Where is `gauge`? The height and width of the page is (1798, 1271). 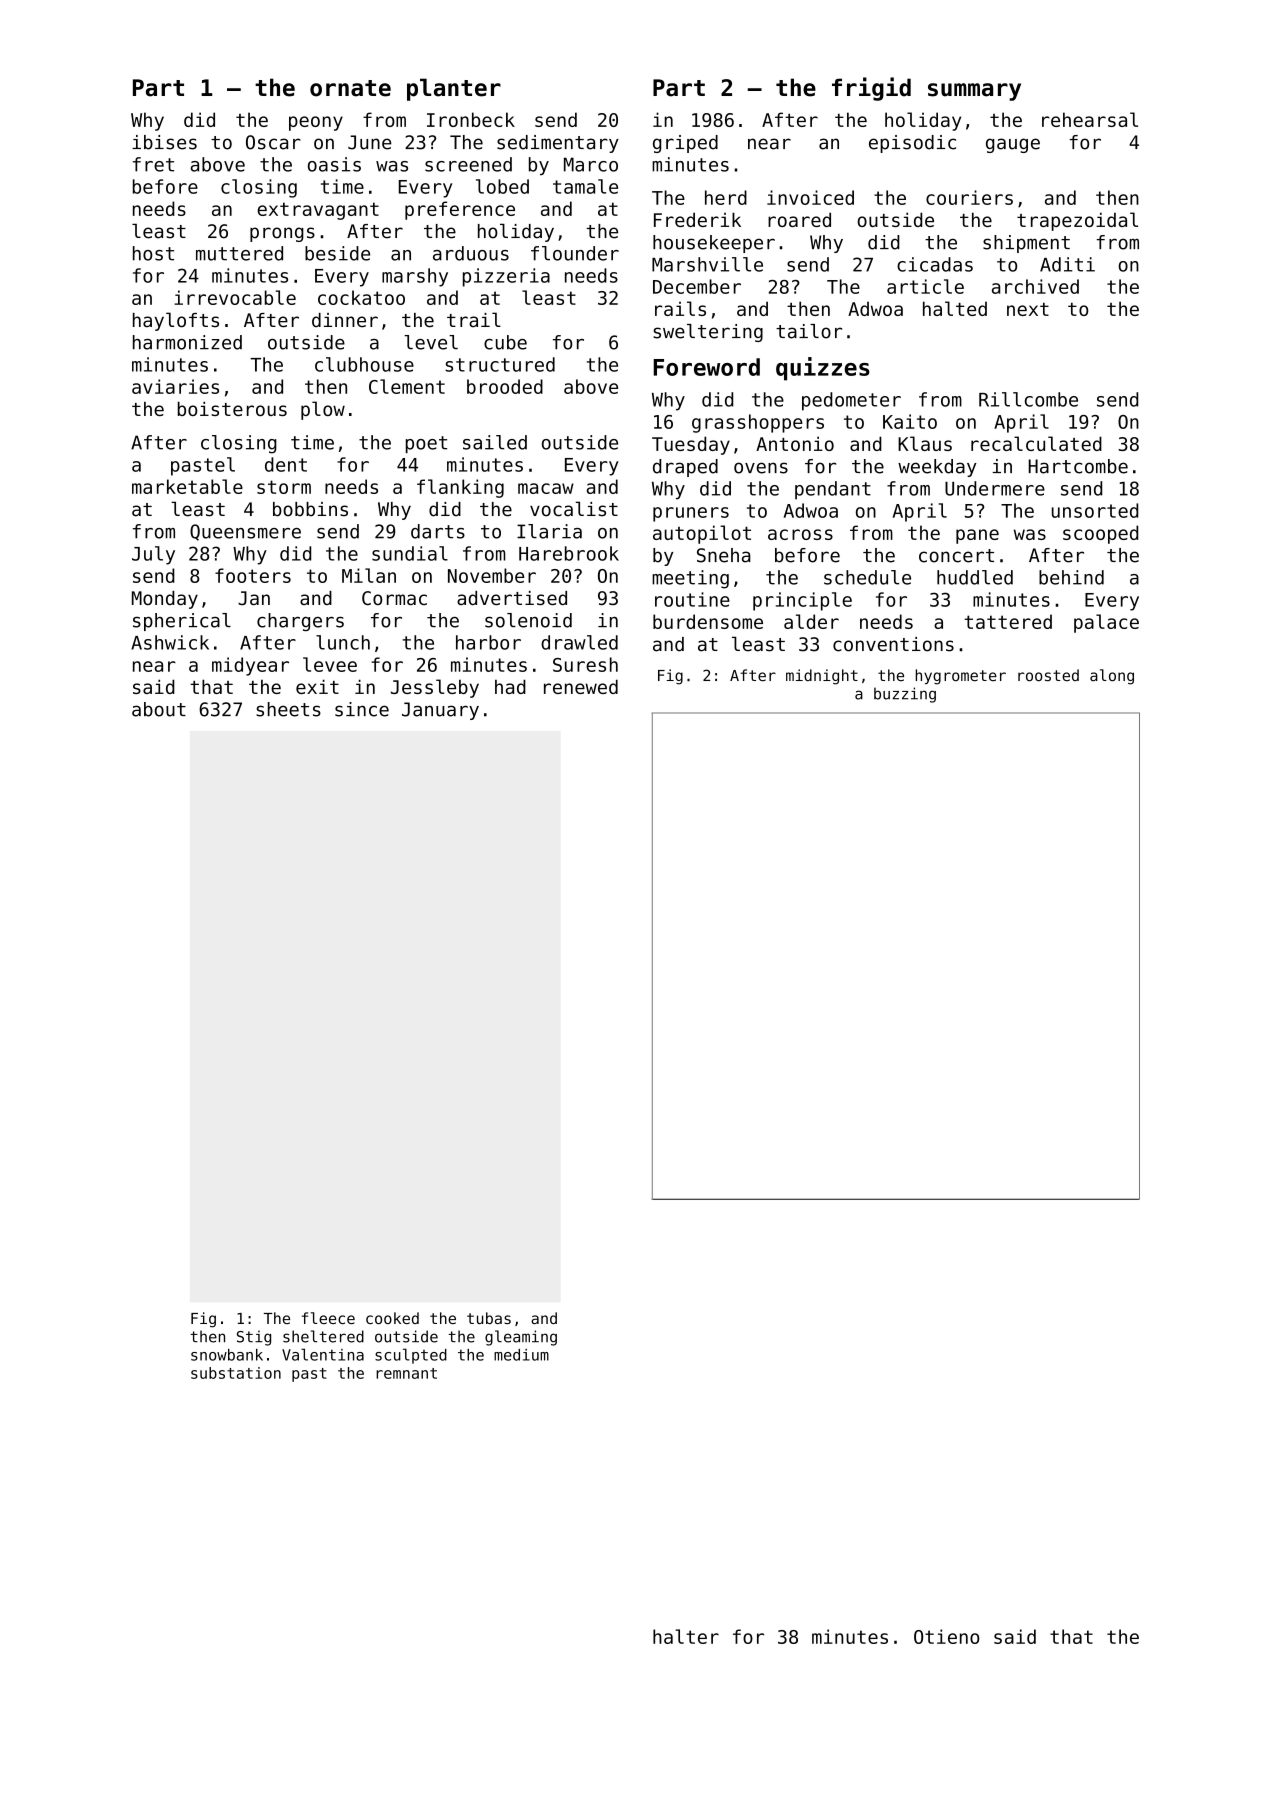 gauge is located at coordinates (1013, 145).
